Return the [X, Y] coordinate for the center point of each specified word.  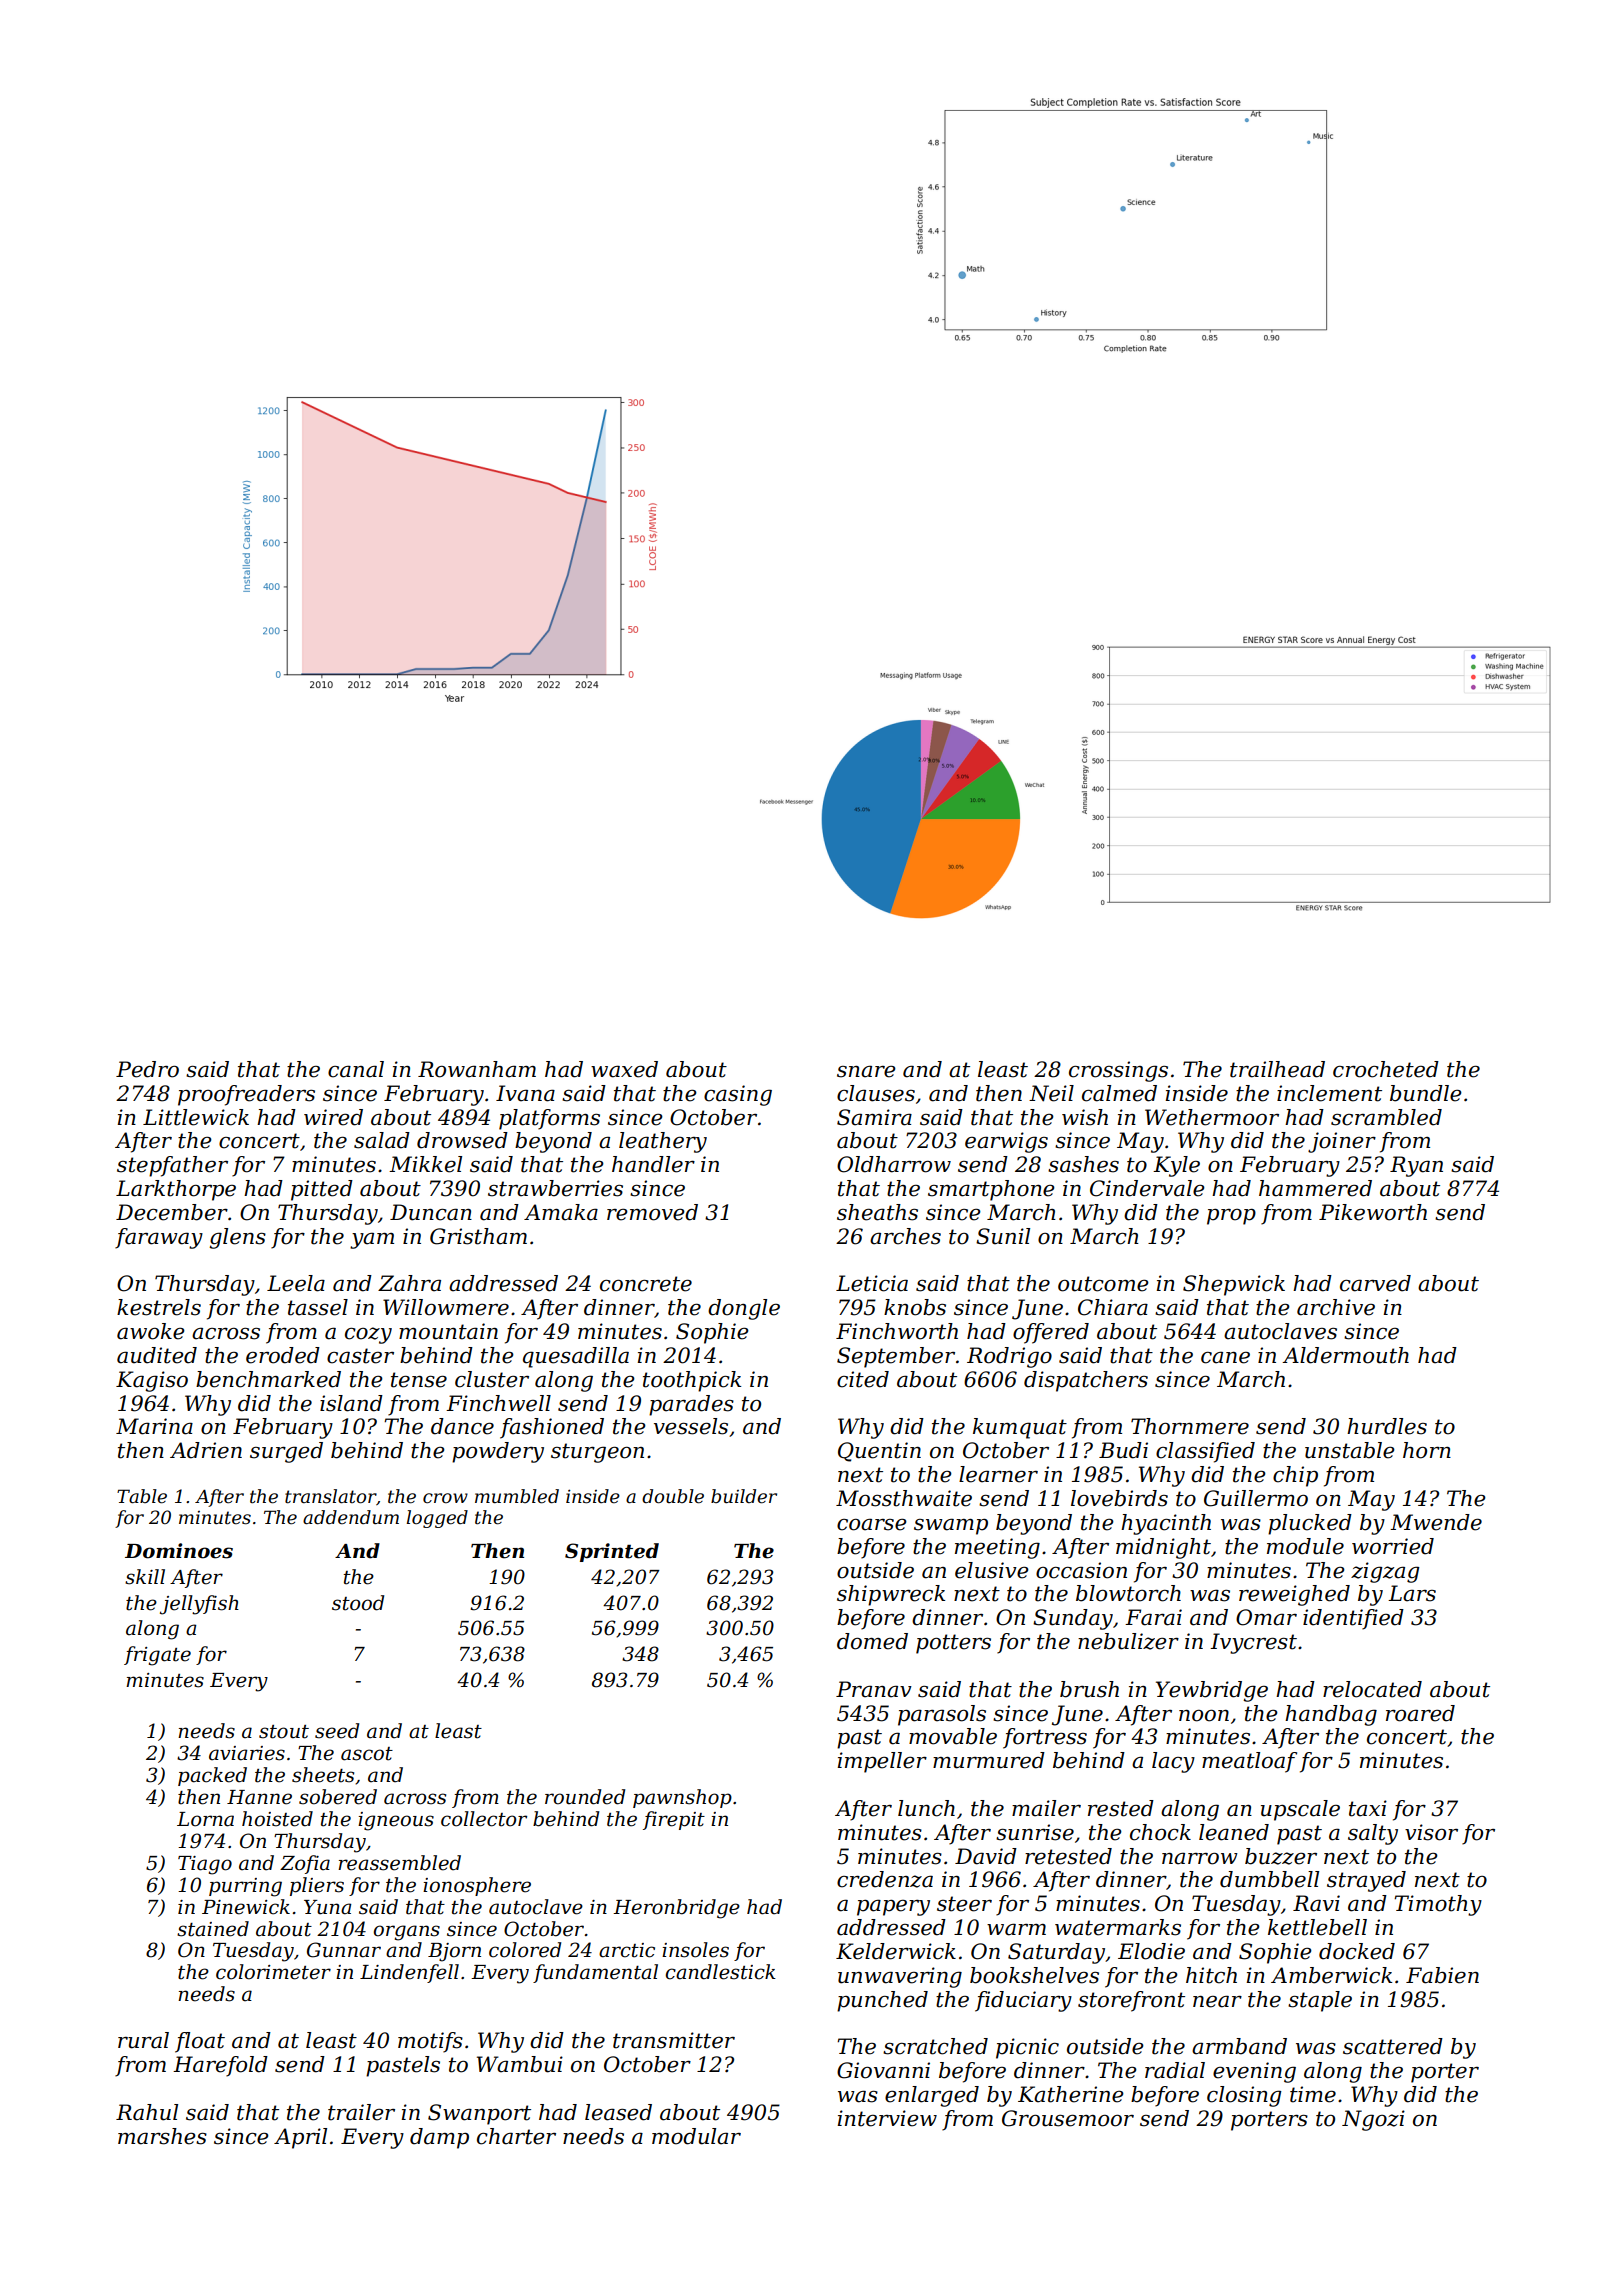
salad [382, 1140]
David [986, 1856]
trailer [361, 2112]
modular [696, 2136]
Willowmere [446, 1307]
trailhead [1277, 1069]
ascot [367, 1754]
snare [866, 1071]
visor [1431, 1832]
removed [652, 1212]
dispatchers [1086, 1381]
